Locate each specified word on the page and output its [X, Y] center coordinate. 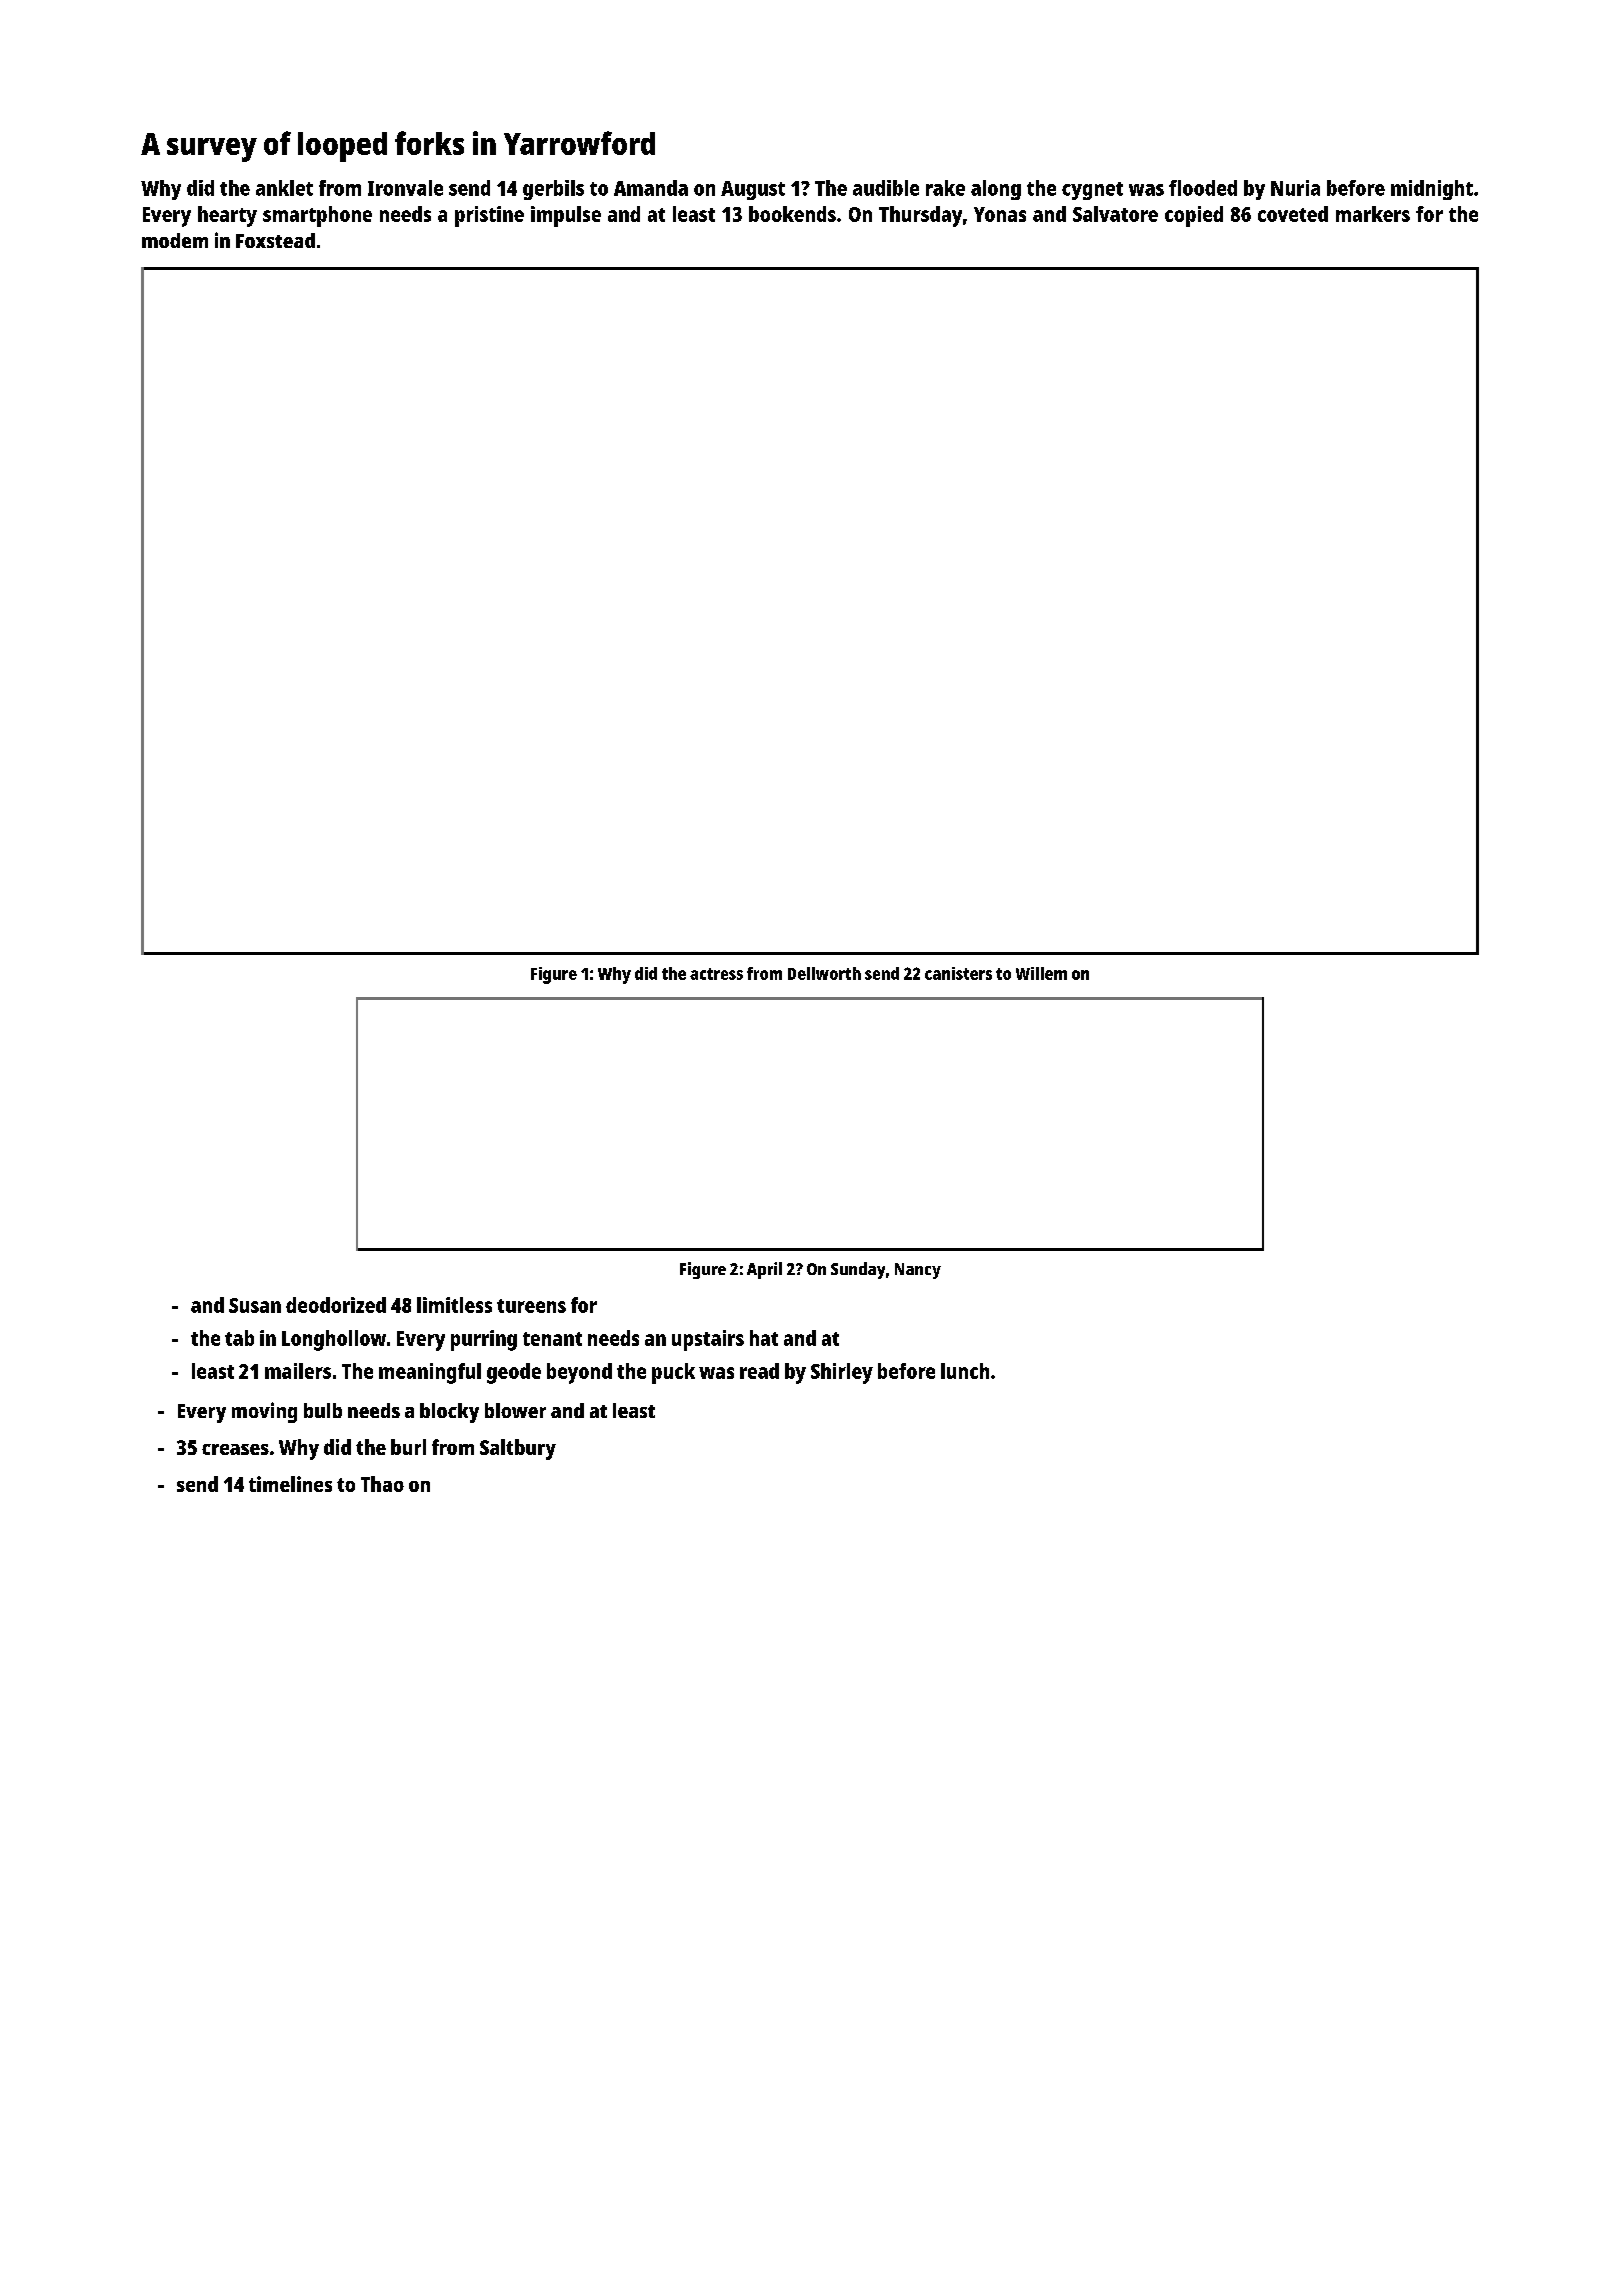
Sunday [858, 1270]
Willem [1041, 973]
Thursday [920, 216]
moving [264, 1412]
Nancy [918, 1271]
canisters [958, 973]
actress [716, 974]
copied [1194, 216]
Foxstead [275, 240]
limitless [454, 1305]
